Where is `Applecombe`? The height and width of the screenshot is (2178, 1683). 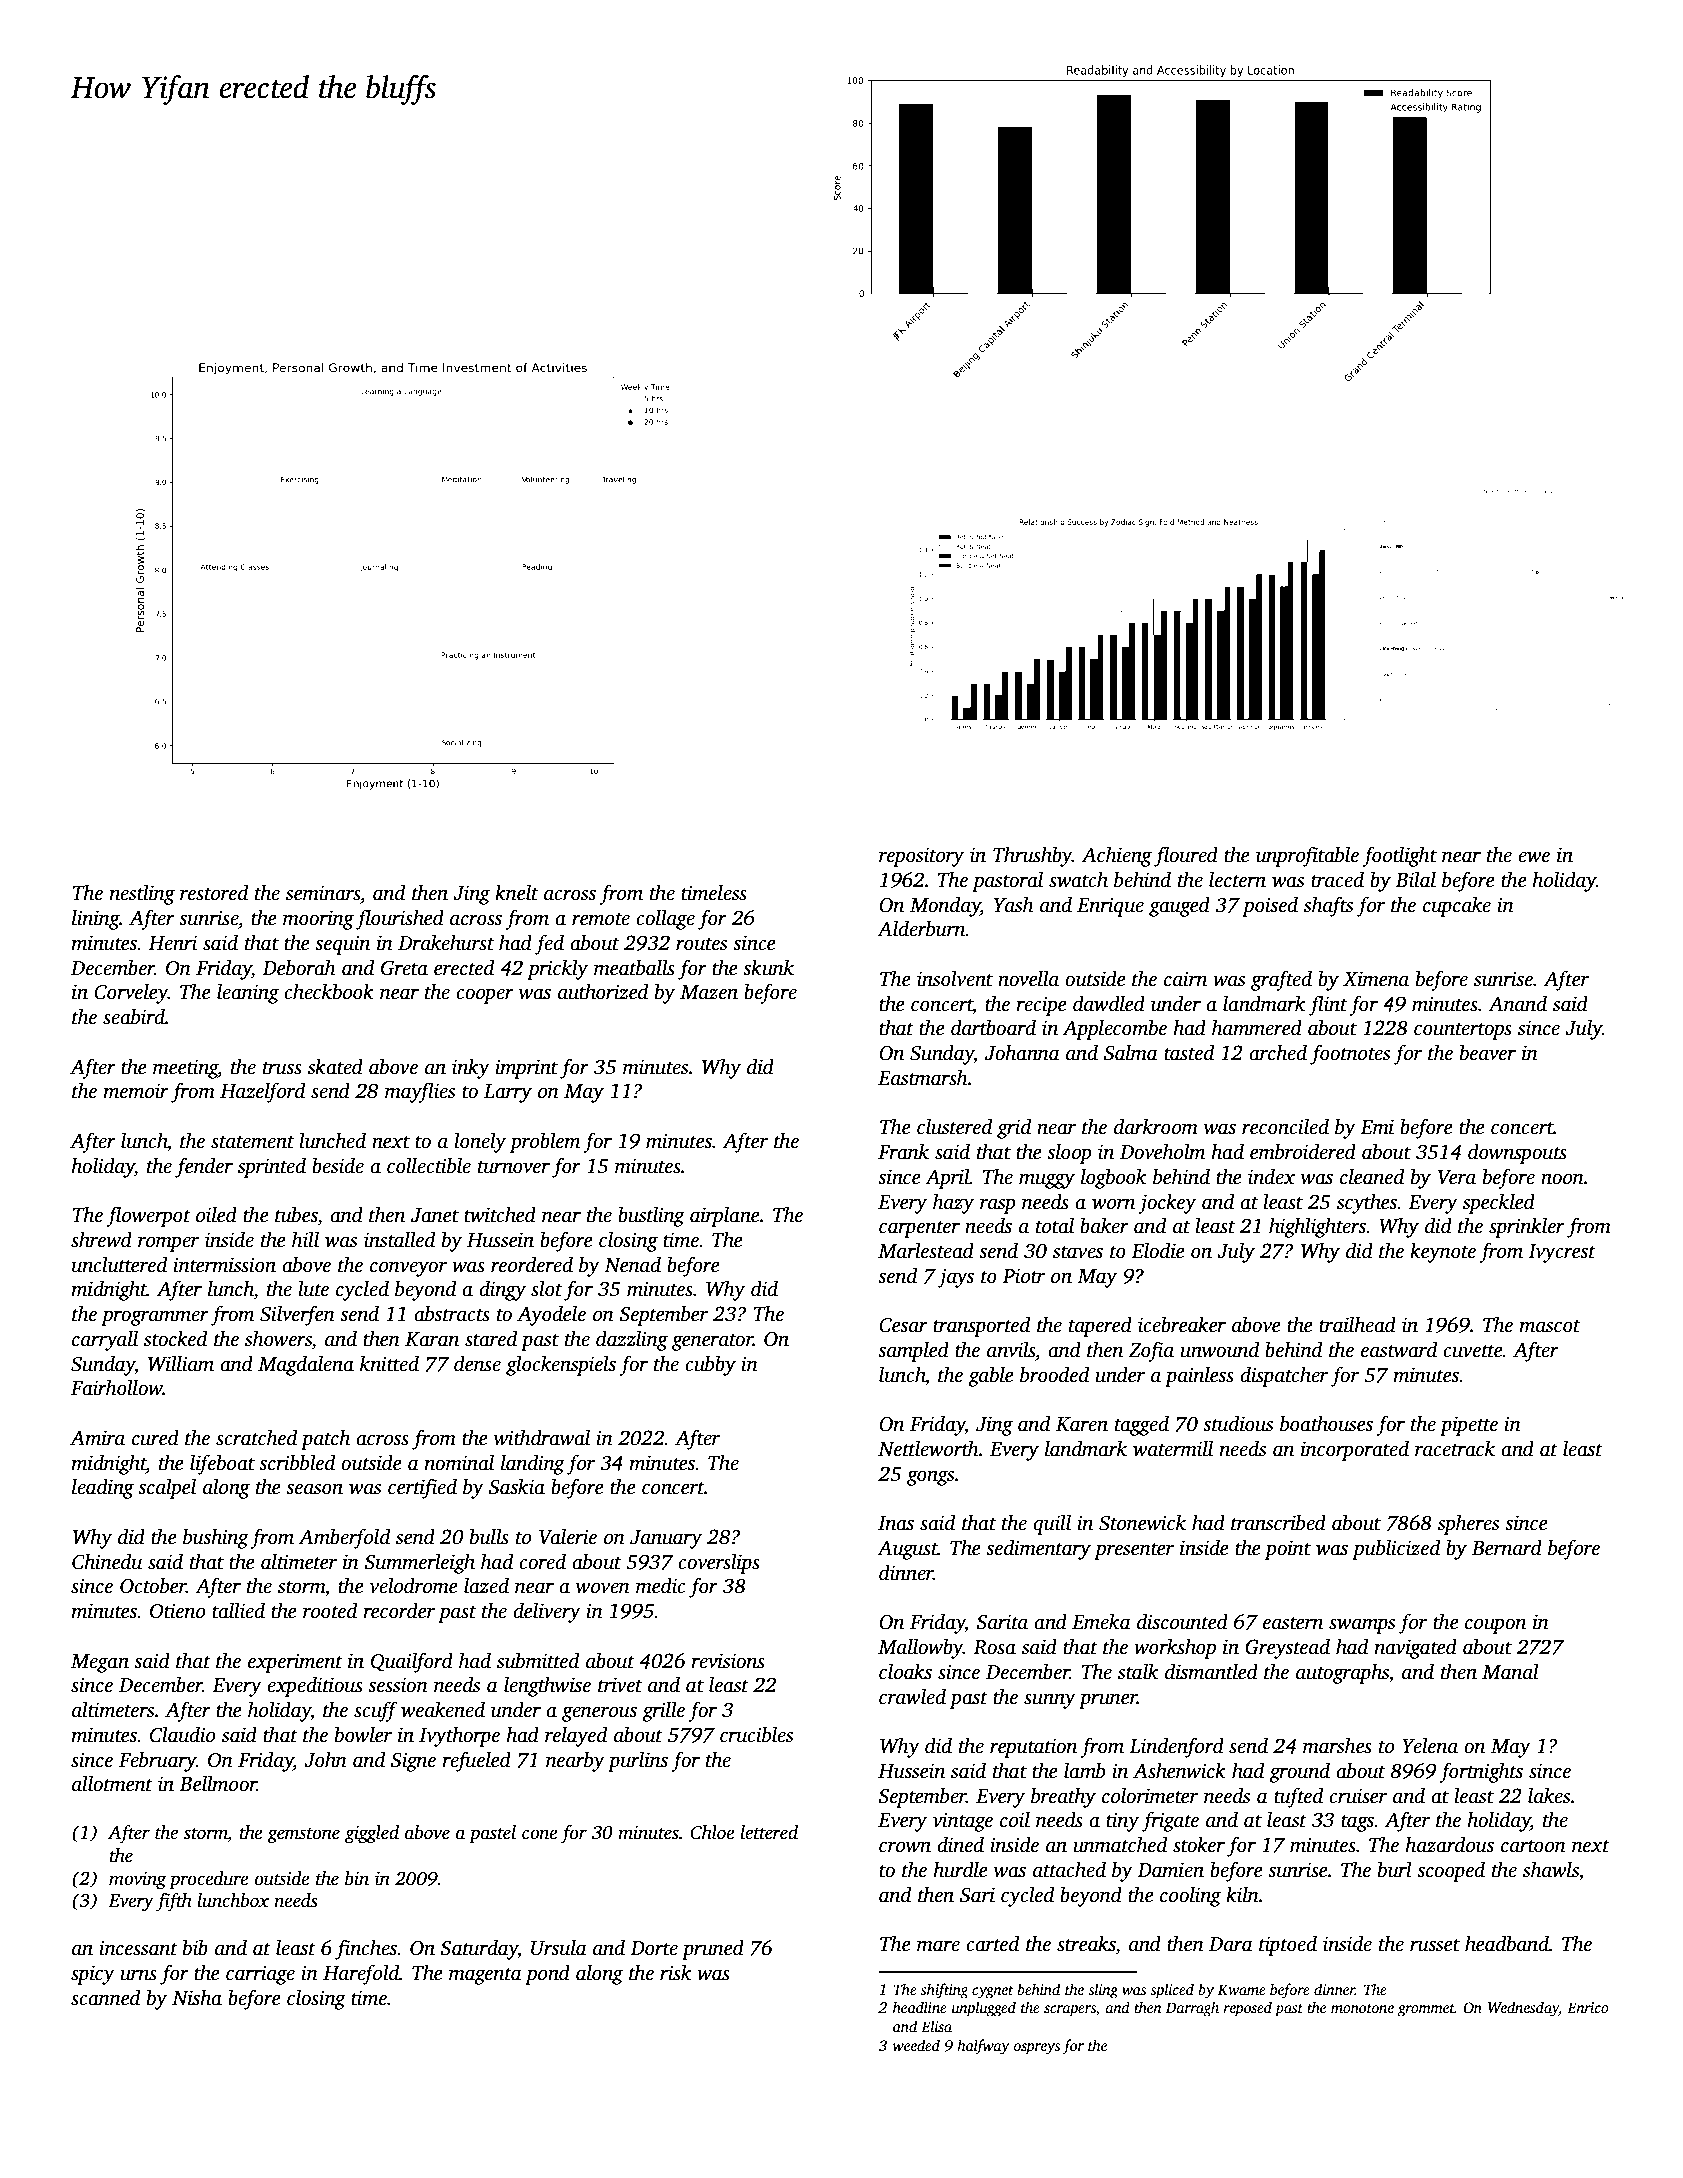
Applecombe is located at coordinates (1115, 1029).
